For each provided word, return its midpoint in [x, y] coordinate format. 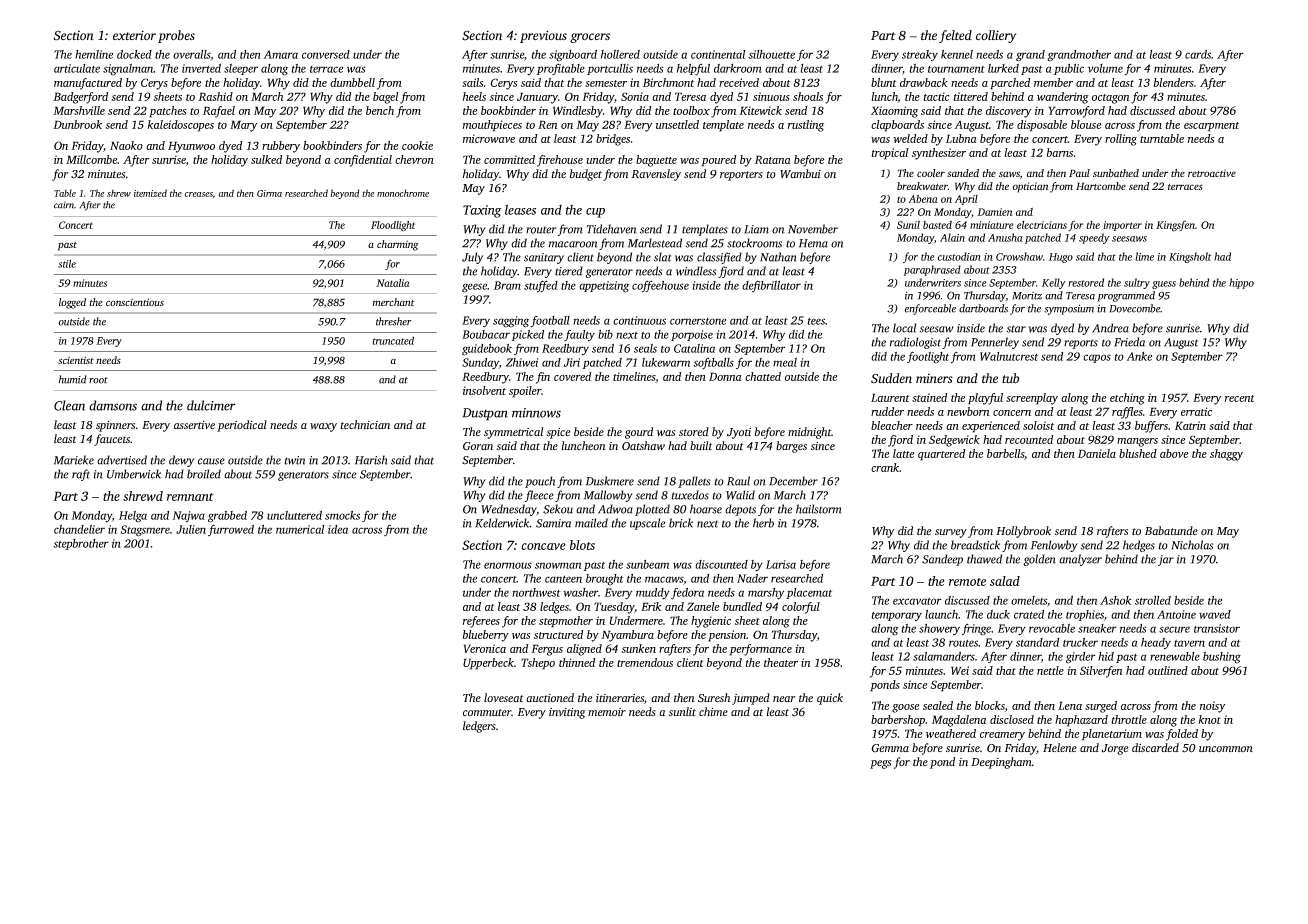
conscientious [135, 302]
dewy [181, 461]
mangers [1137, 442]
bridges [613, 140]
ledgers [479, 727]
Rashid [215, 96]
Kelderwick [502, 523]
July [472, 258]
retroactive [1212, 173]
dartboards [983, 308]
